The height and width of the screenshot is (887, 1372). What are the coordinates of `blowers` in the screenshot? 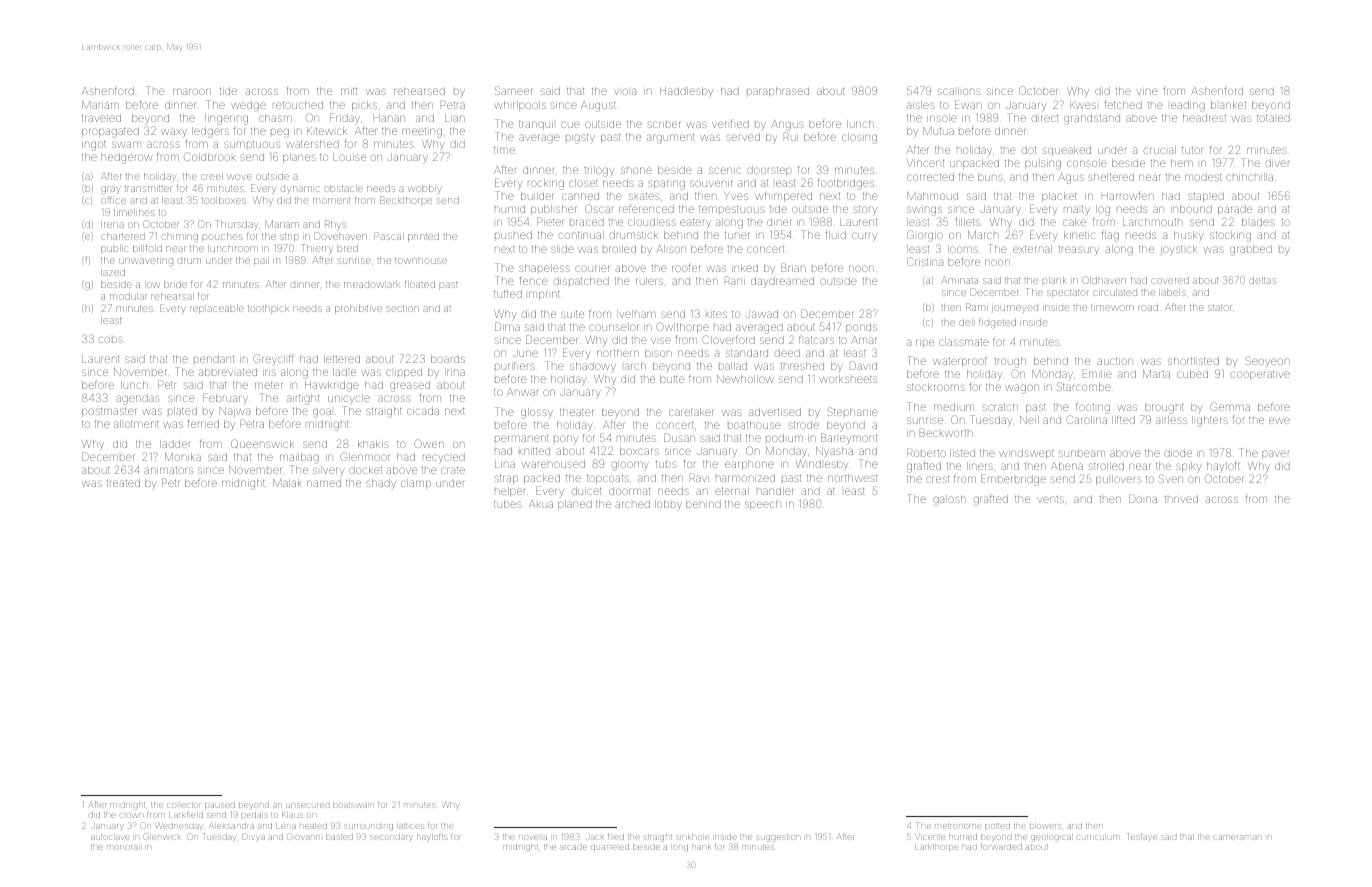 It's located at (1045, 826).
